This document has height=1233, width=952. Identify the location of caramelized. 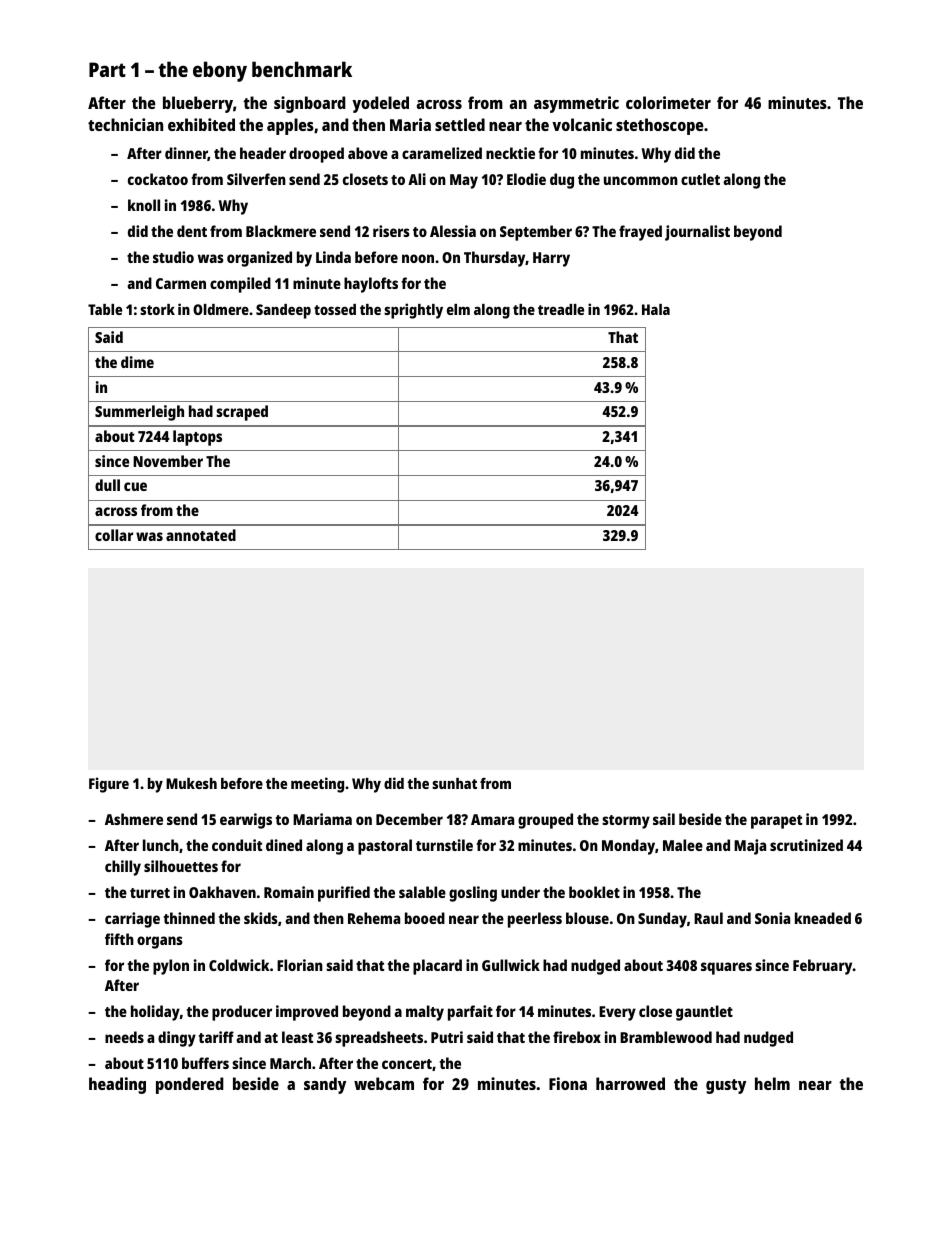
(442, 153).
